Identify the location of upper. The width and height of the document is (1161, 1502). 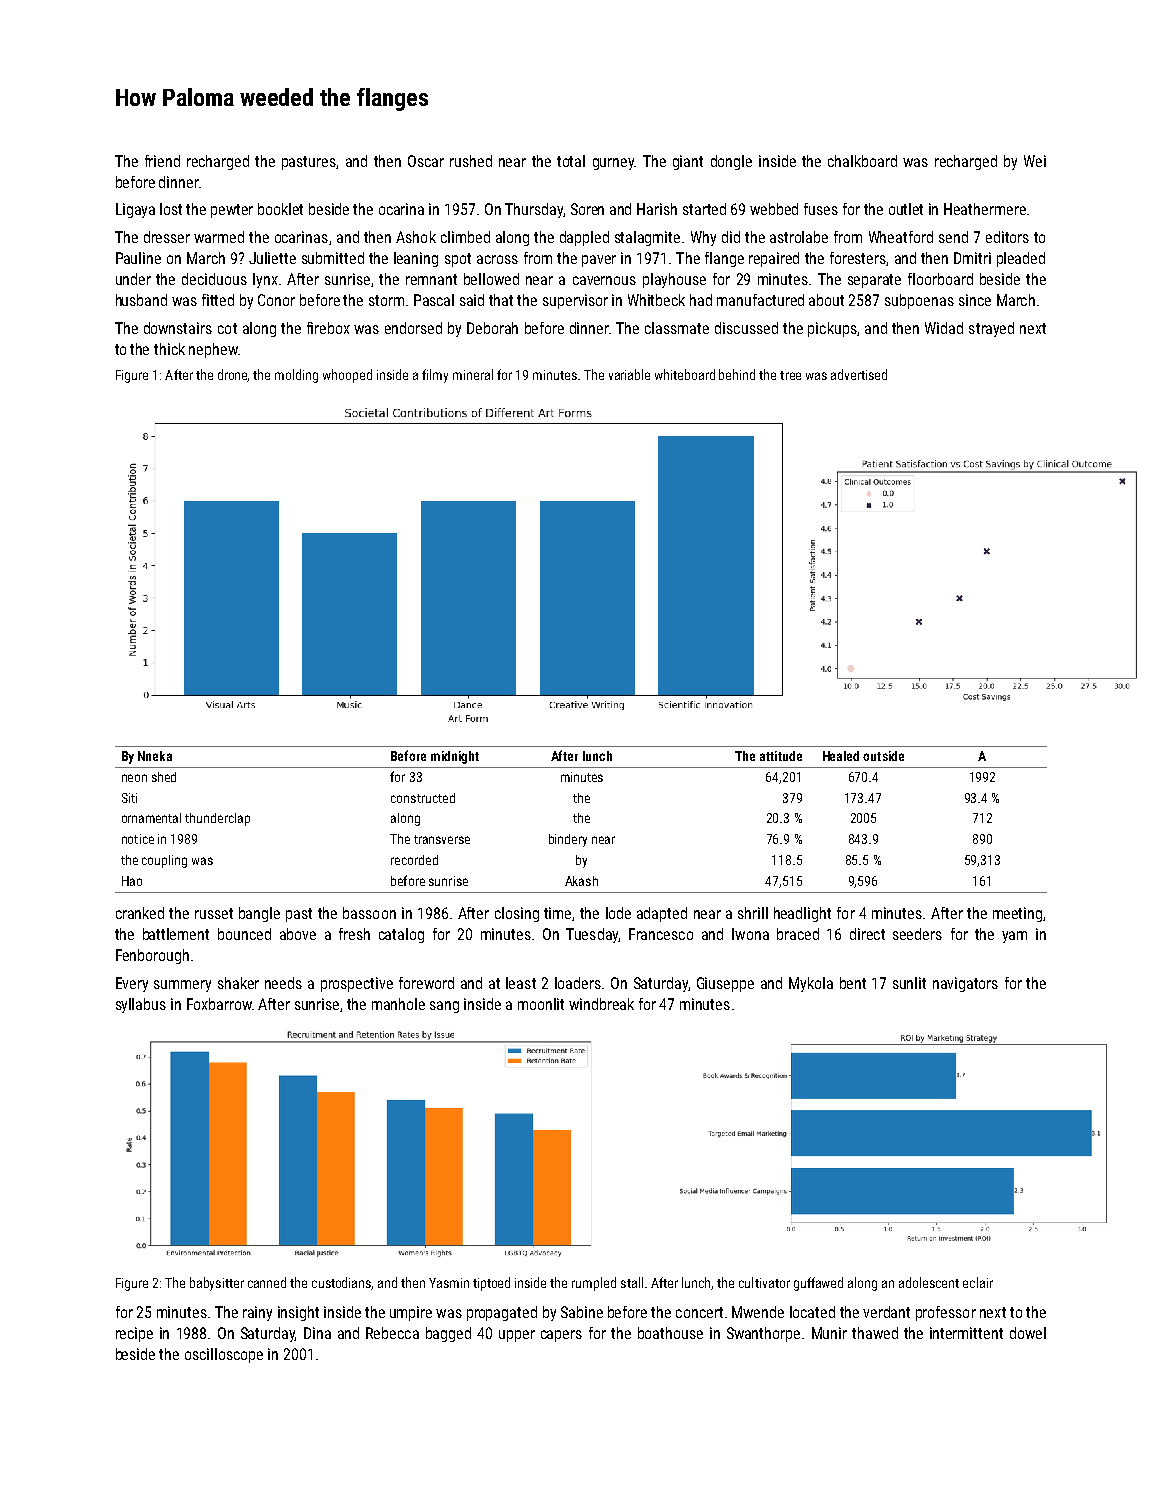
(517, 1336).
